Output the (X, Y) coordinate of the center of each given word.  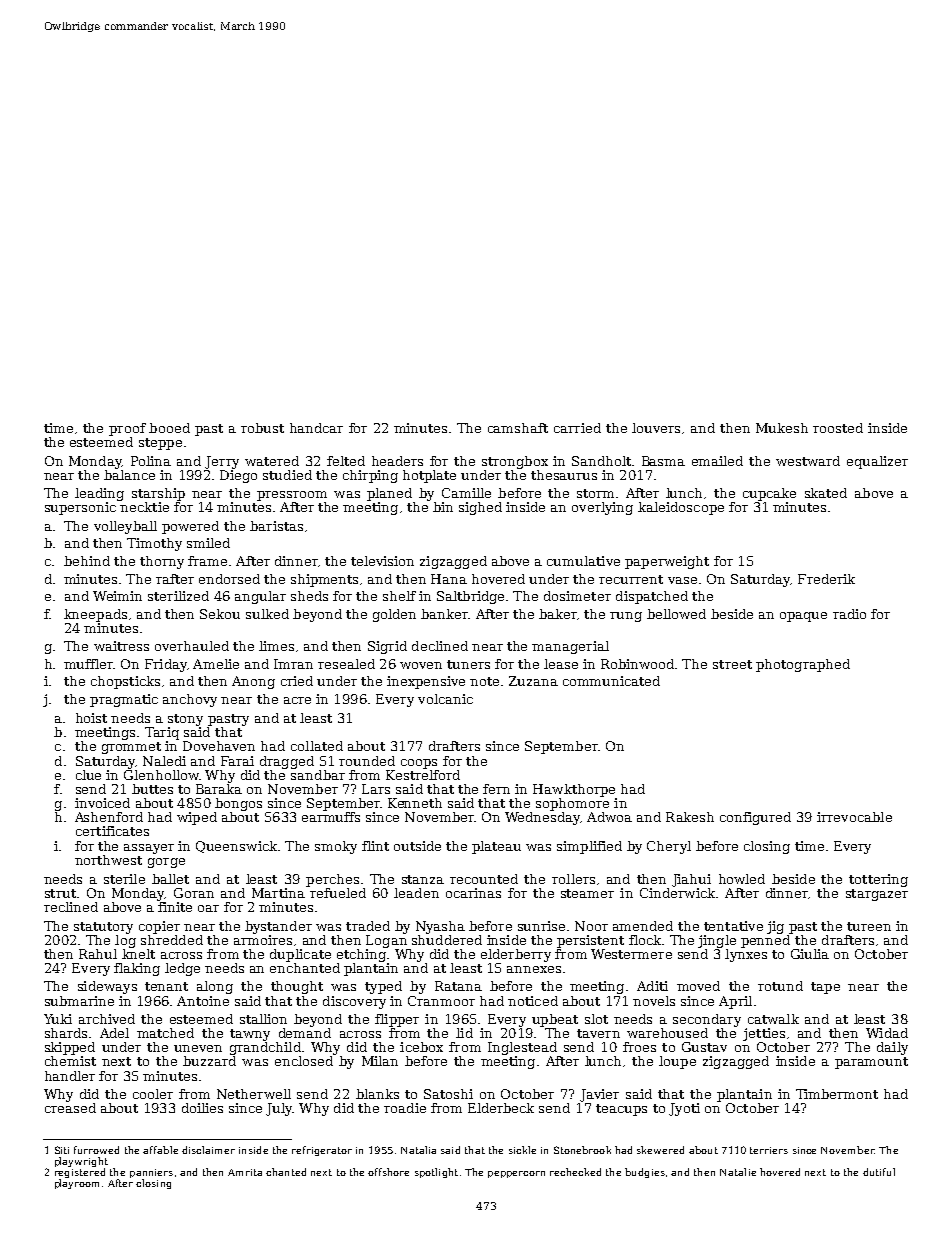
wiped (197, 818)
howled (742, 879)
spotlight (436, 1173)
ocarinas (473, 893)
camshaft (518, 428)
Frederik (826, 579)
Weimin (117, 596)
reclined (71, 907)
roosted (838, 428)
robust (262, 428)
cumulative (583, 561)
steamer (587, 893)
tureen (869, 926)
